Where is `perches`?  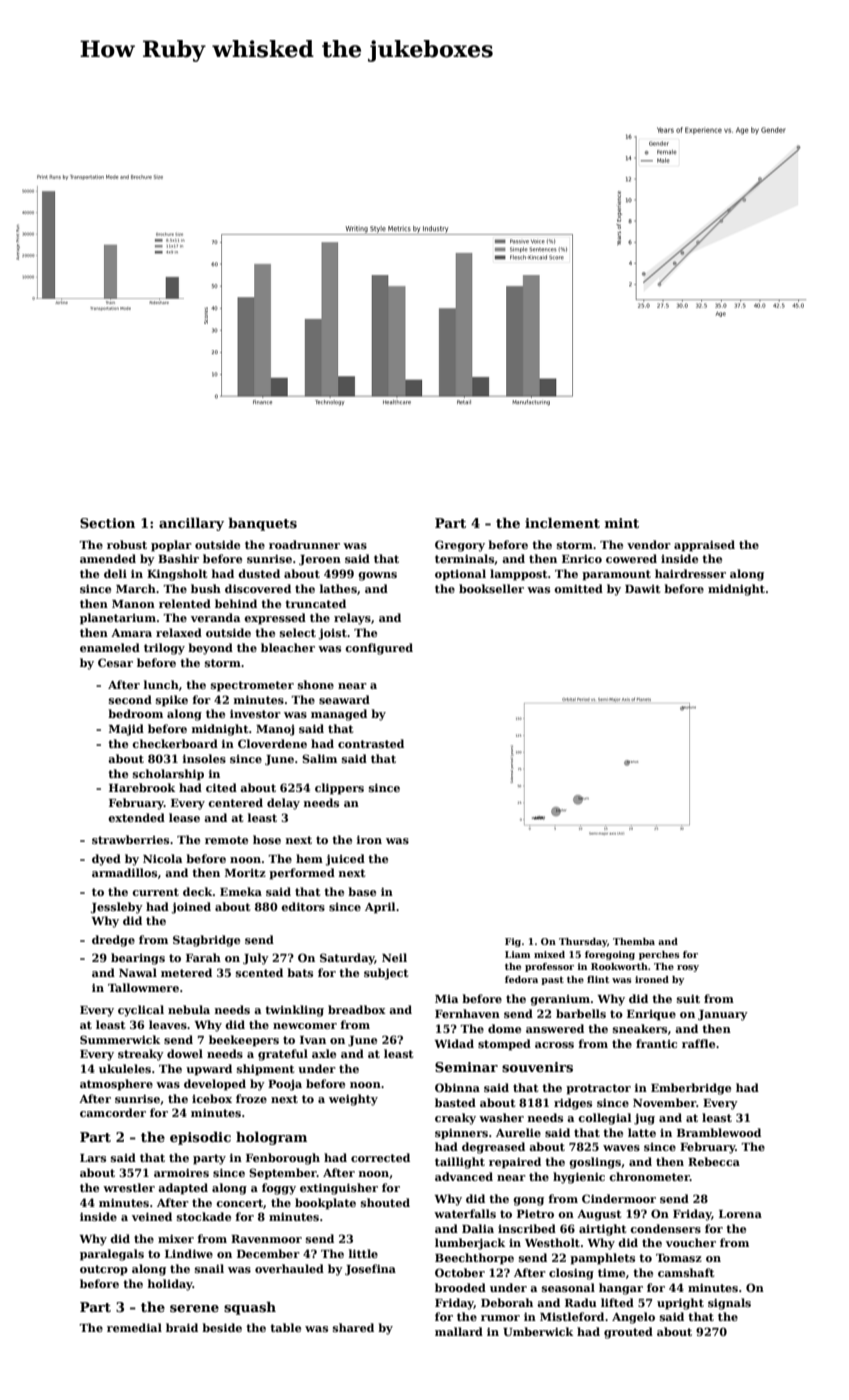 perches is located at coordinates (659, 955).
